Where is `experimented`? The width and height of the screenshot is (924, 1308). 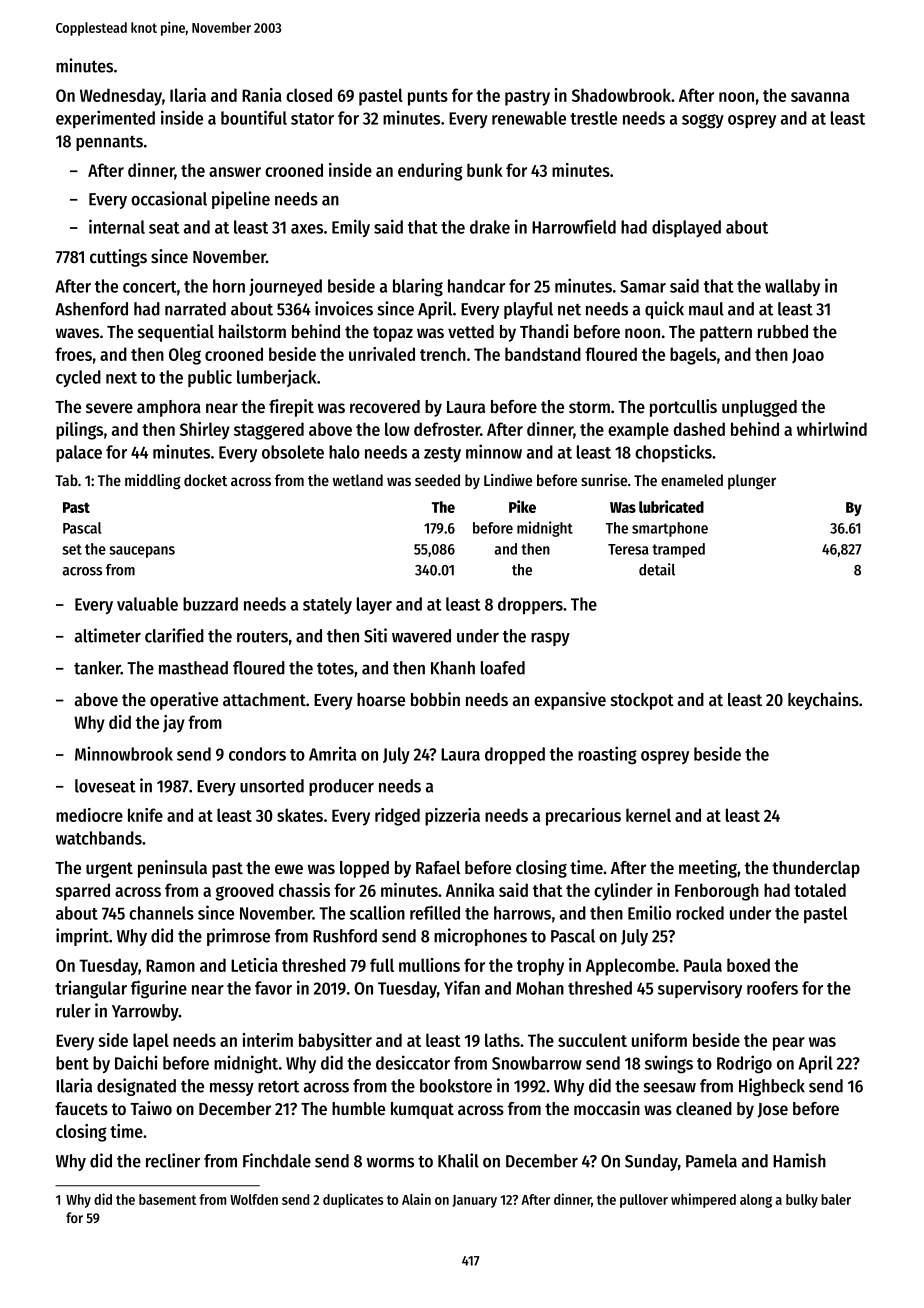
experimented is located at coordinates (105, 119).
